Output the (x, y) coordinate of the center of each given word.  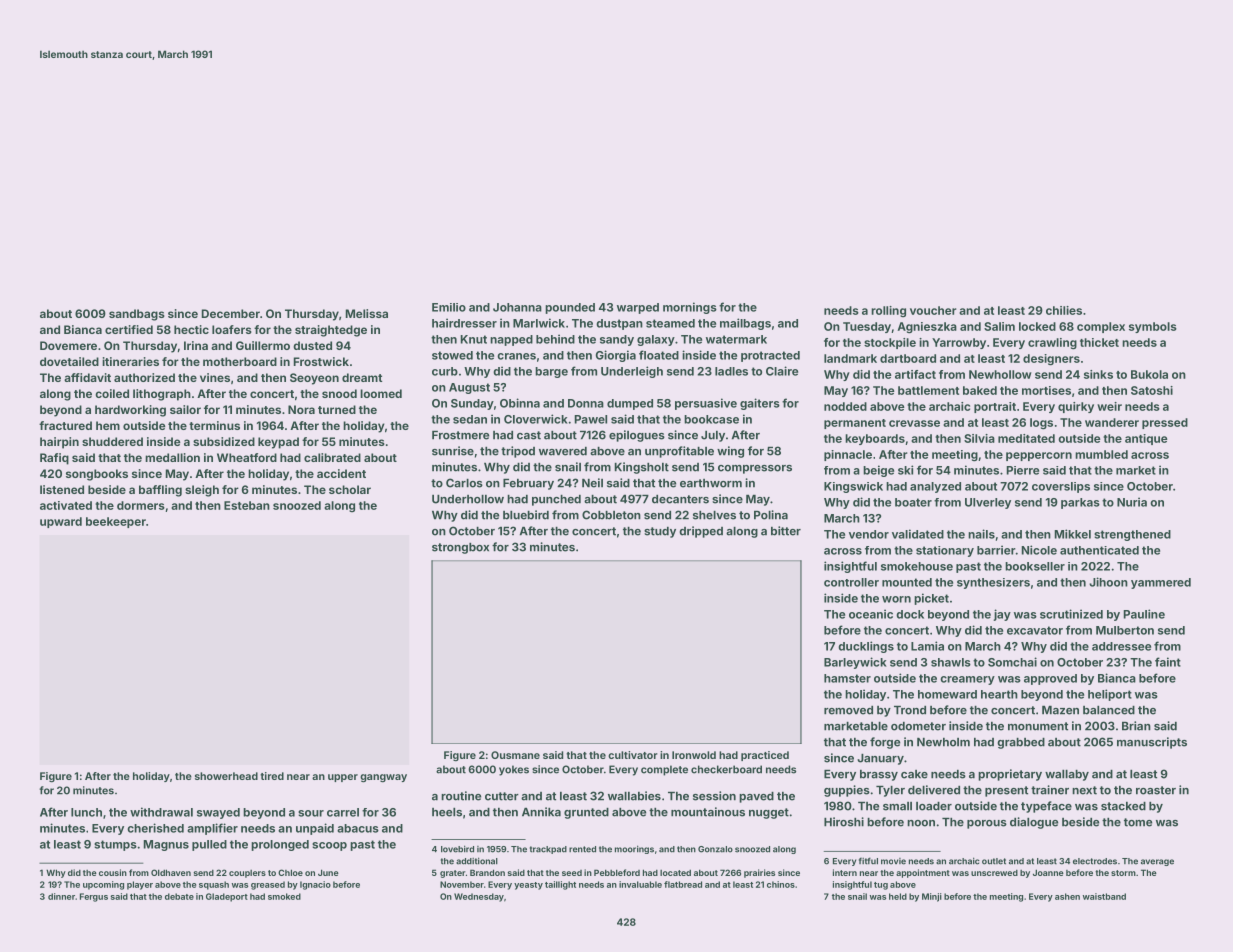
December (231, 313)
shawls (951, 662)
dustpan (619, 324)
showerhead (226, 776)
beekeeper (116, 522)
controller (851, 582)
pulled (209, 845)
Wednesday (479, 897)
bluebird (526, 515)
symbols (1153, 327)
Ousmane (515, 755)
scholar (350, 489)
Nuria (1132, 502)
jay (1002, 615)
